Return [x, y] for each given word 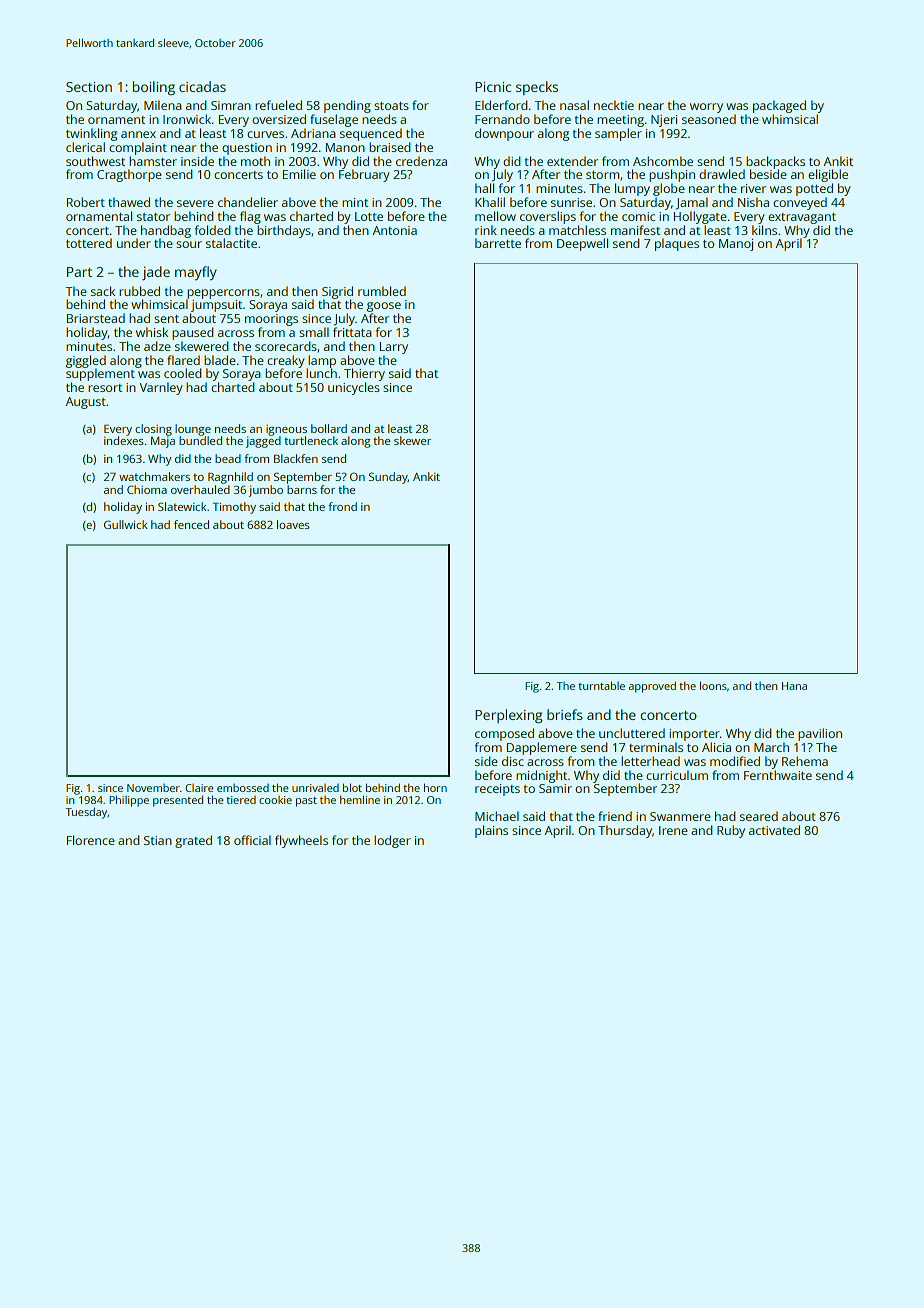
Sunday [388, 478]
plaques [677, 244]
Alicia [716, 747]
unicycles [354, 388]
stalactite [231, 243]
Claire [199, 788]
